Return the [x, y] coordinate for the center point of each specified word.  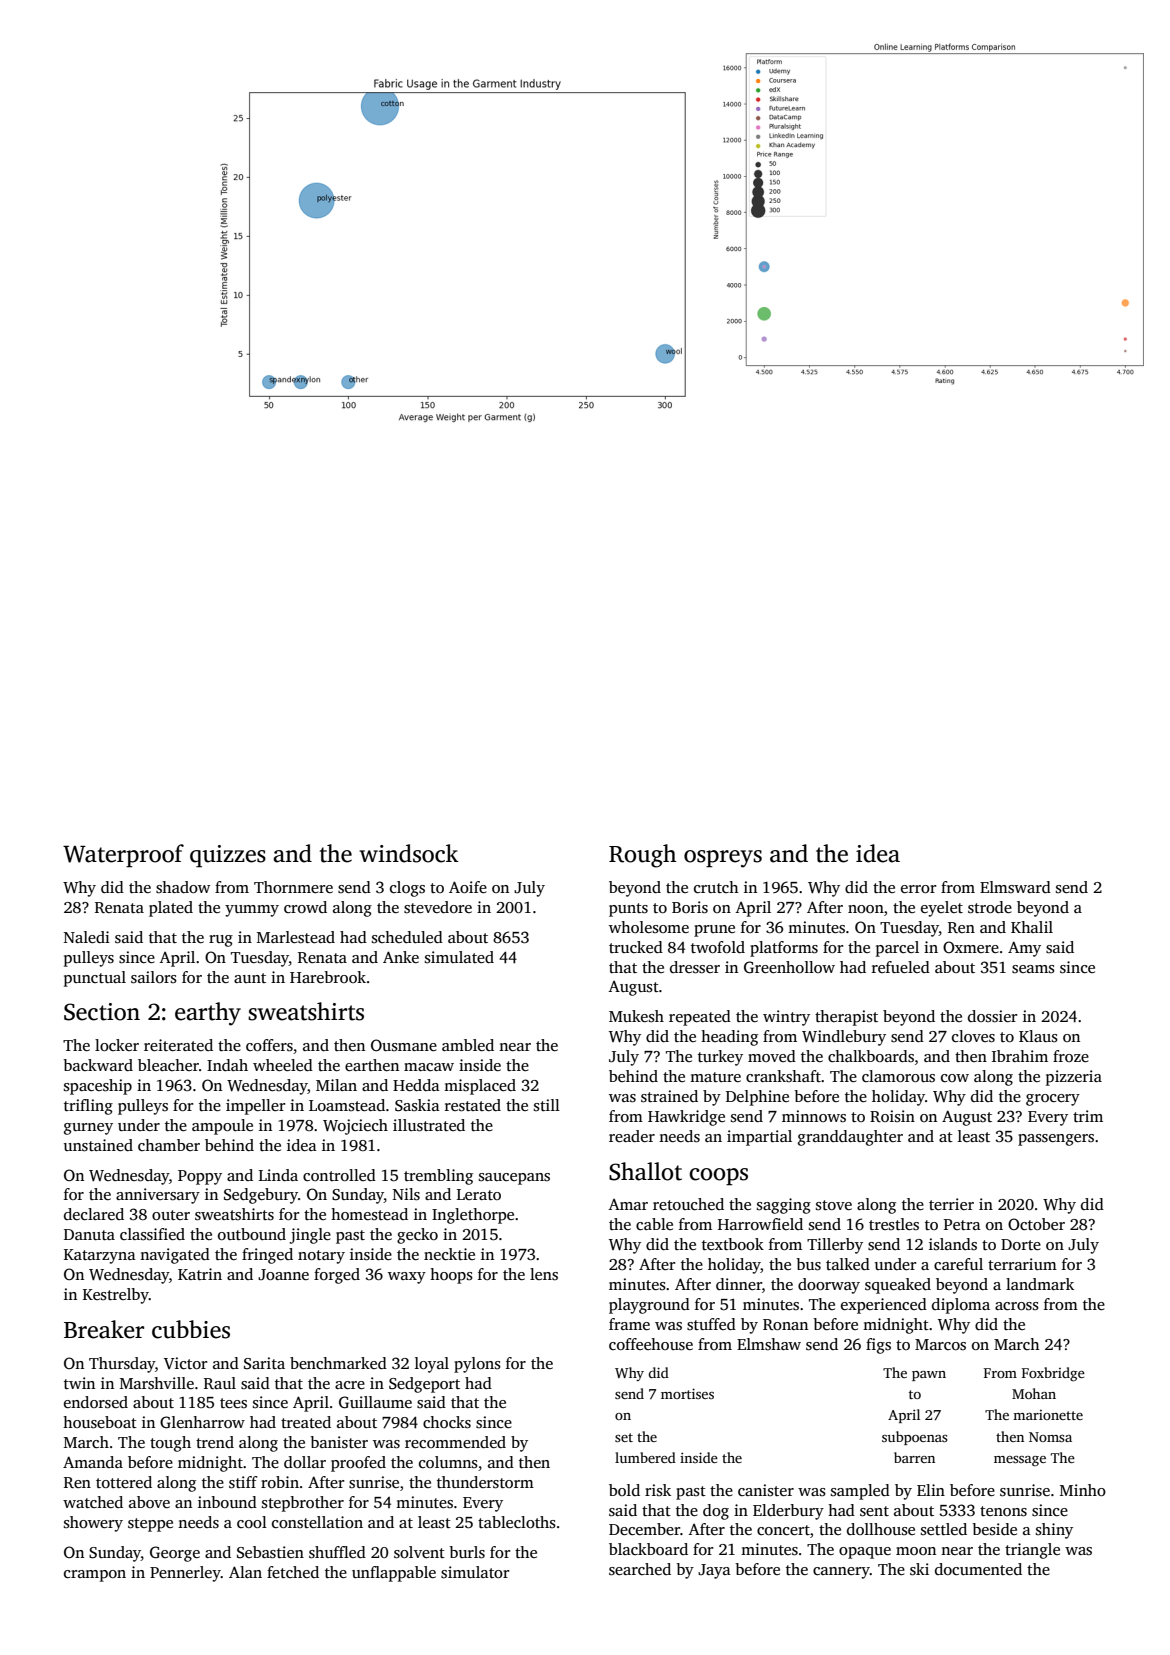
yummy [252, 911]
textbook [733, 1244]
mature [715, 1077]
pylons [477, 1365]
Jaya [714, 1571]
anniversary [158, 1196]
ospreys [723, 859]
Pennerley [185, 1574]
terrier [951, 1204]
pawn [929, 1376]
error [918, 889]
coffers [269, 1045]
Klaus [1038, 1036]
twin [79, 1383]
